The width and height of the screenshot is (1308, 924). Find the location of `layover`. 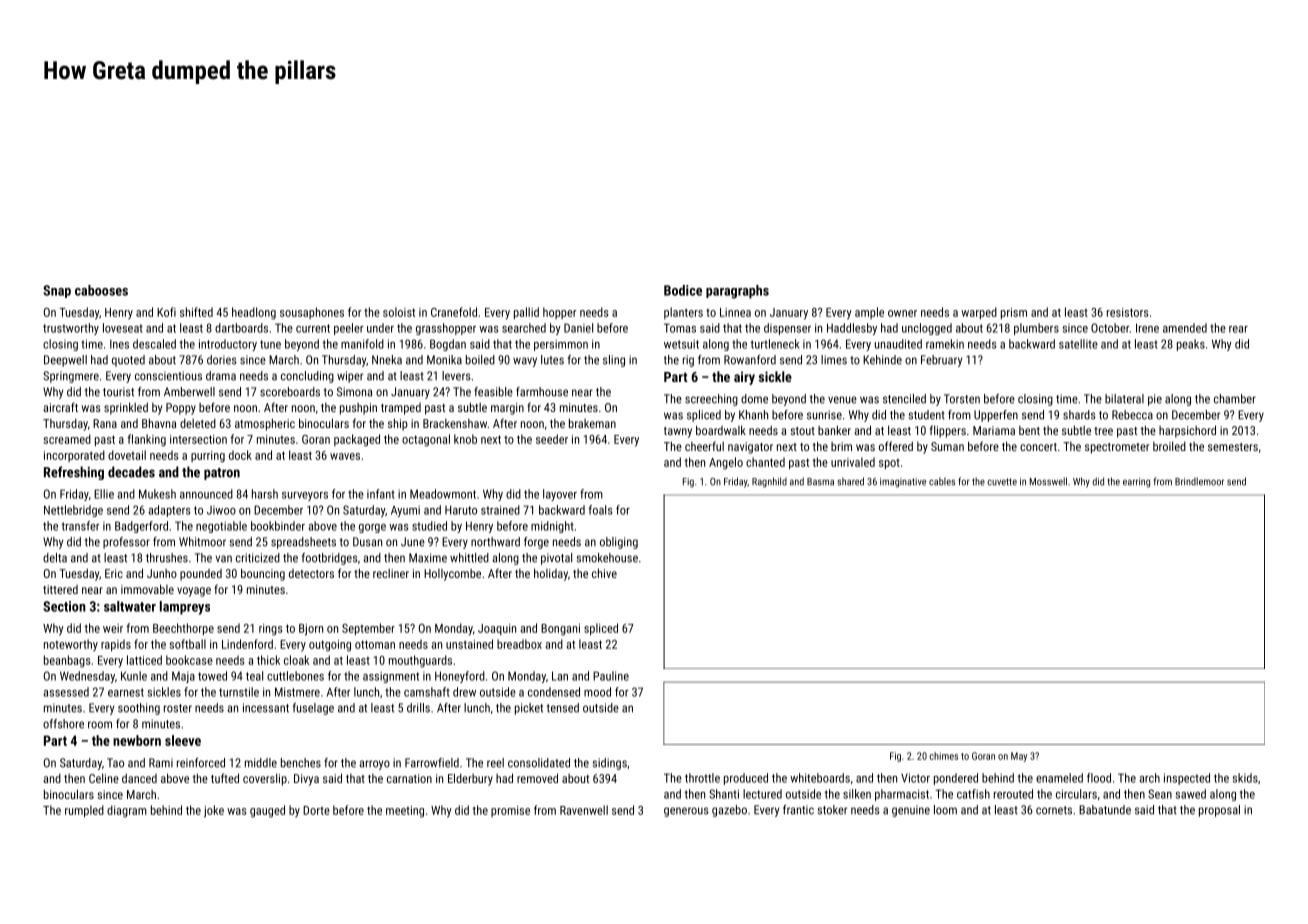

layover is located at coordinates (560, 495).
